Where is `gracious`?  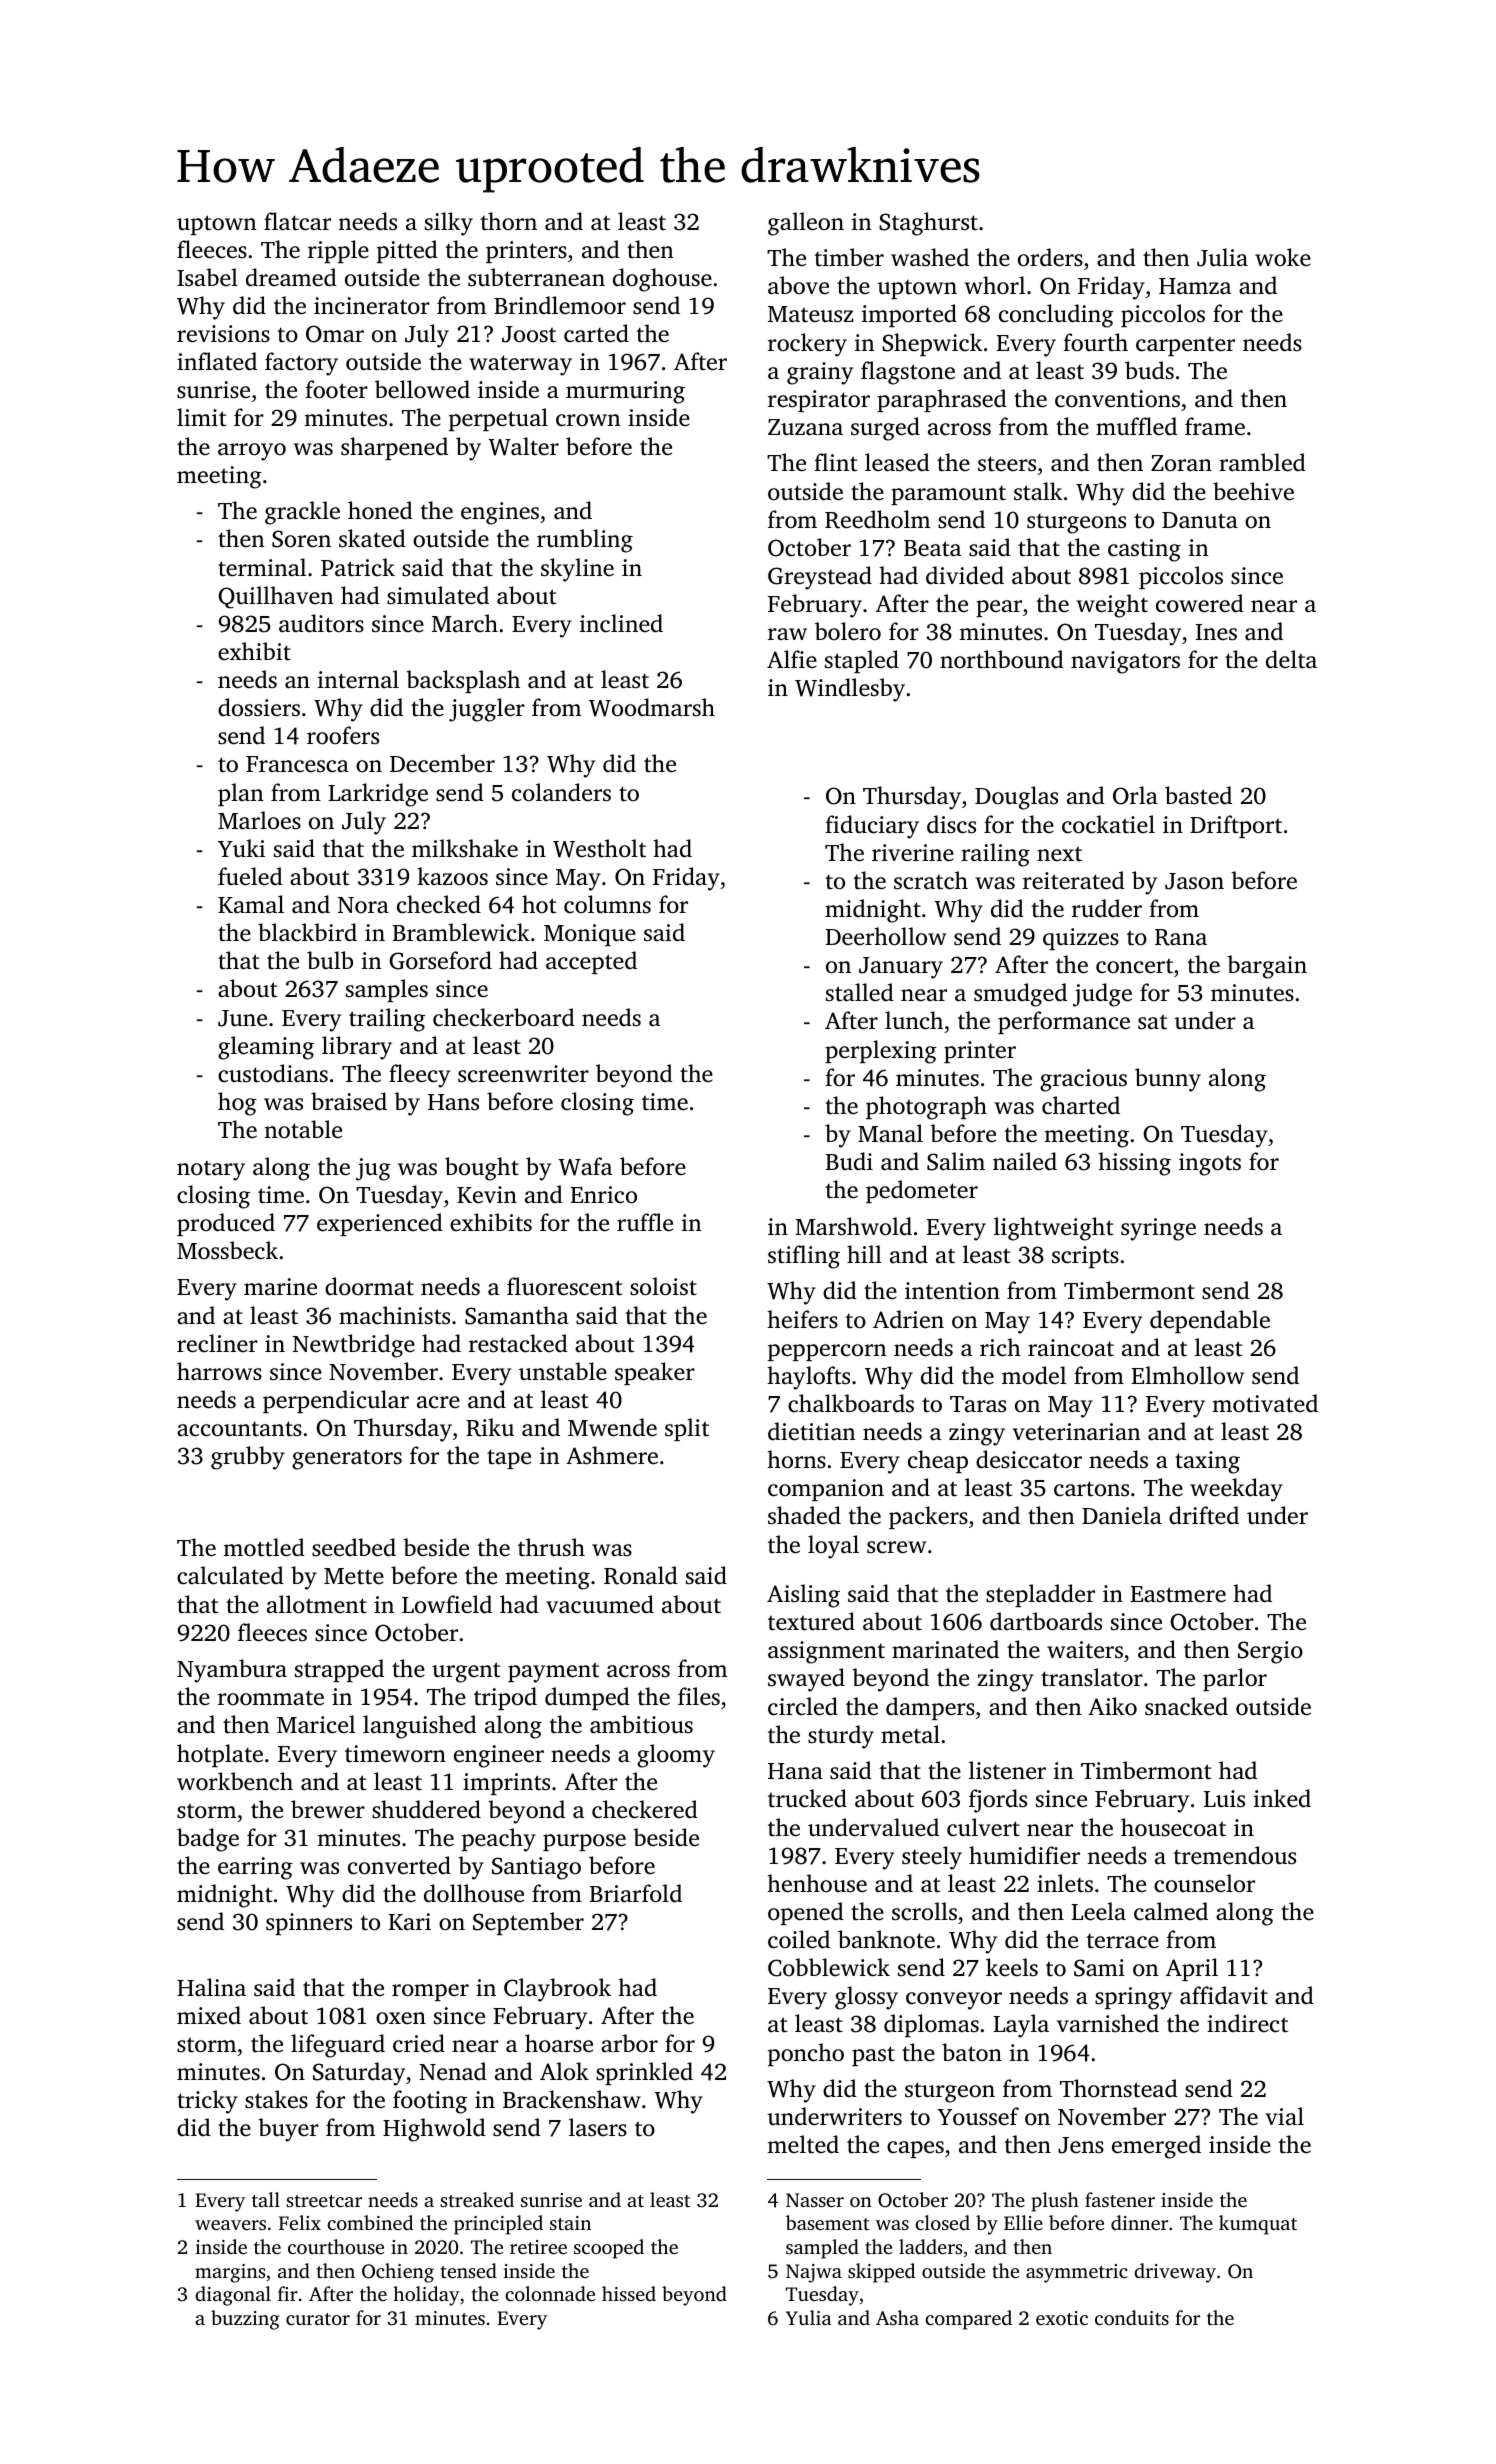
gracious is located at coordinates (1083, 1080).
